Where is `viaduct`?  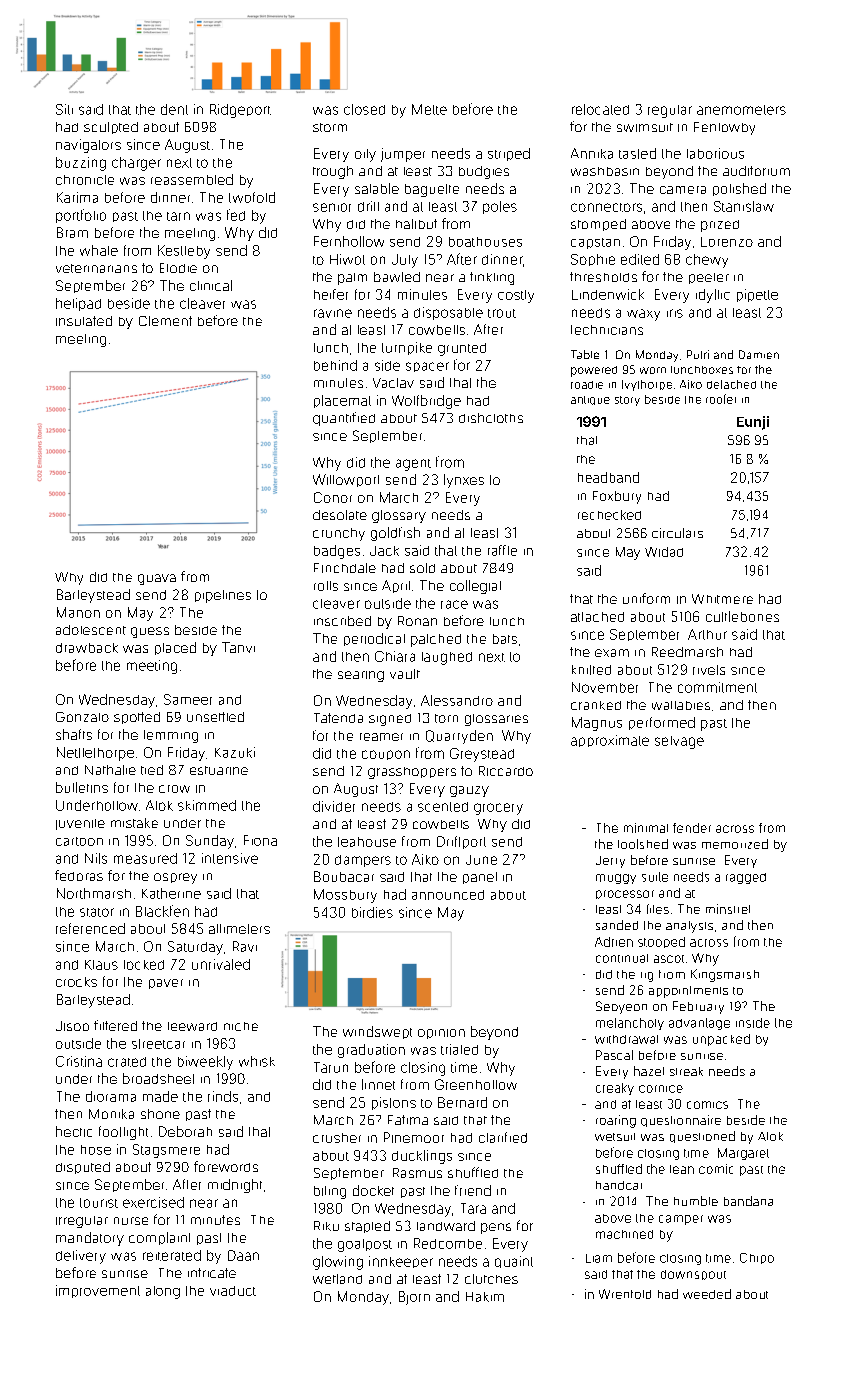
viaduct is located at coordinates (233, 1291).
